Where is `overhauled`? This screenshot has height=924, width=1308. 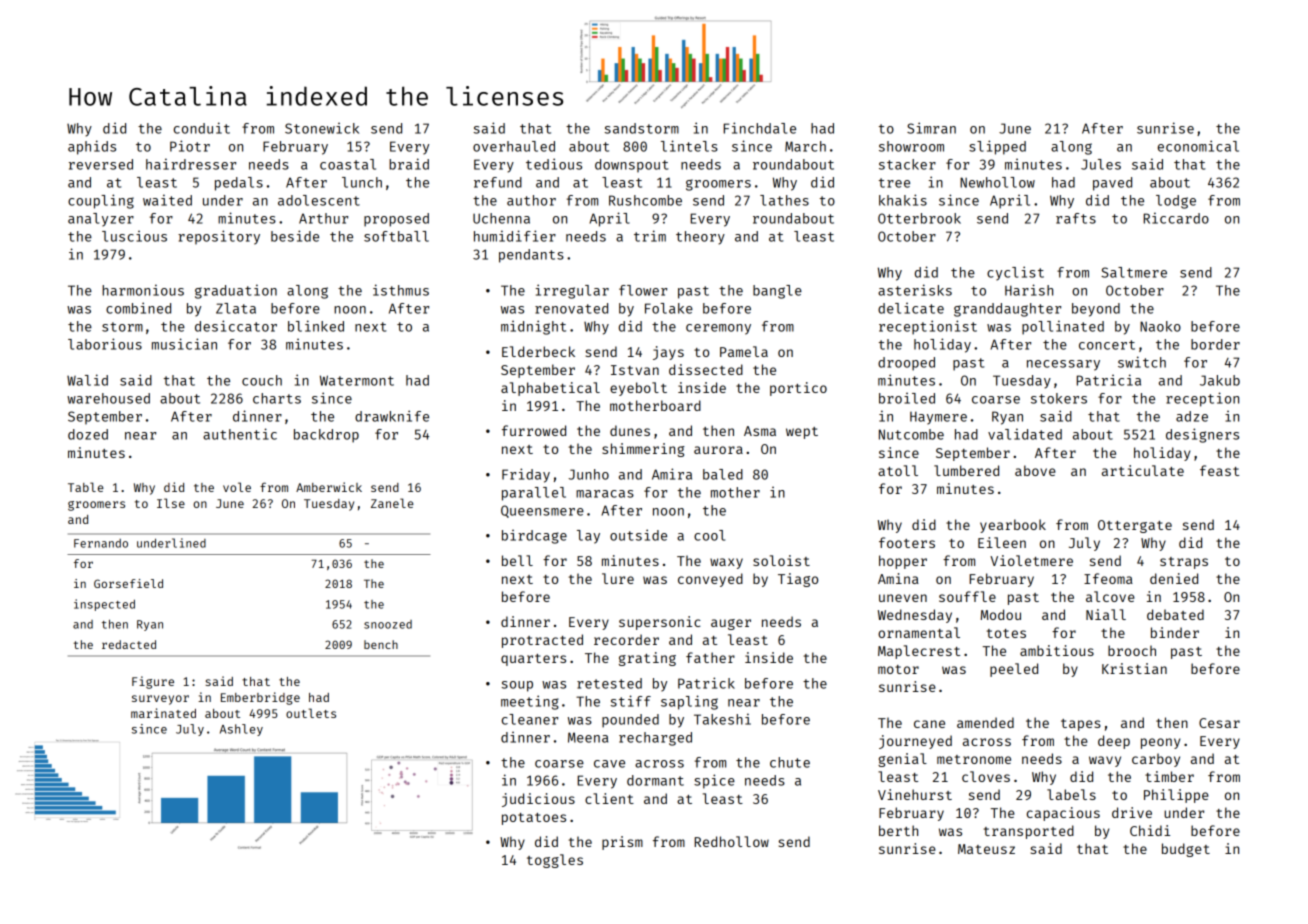 overhauled is located at coordinates (514, 146).
